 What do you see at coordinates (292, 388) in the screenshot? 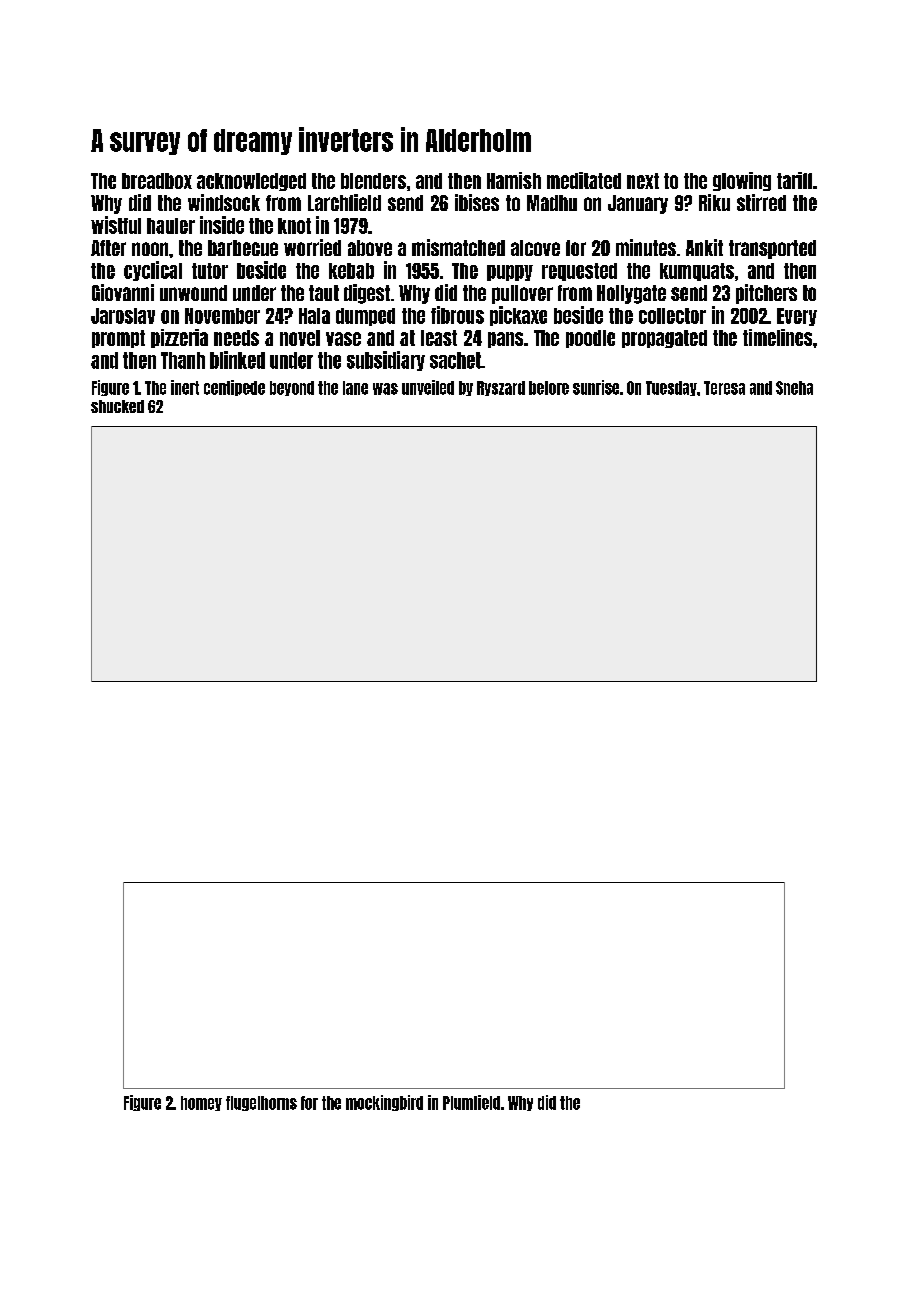
I see `beyond` at bounding box center [292, 388].
